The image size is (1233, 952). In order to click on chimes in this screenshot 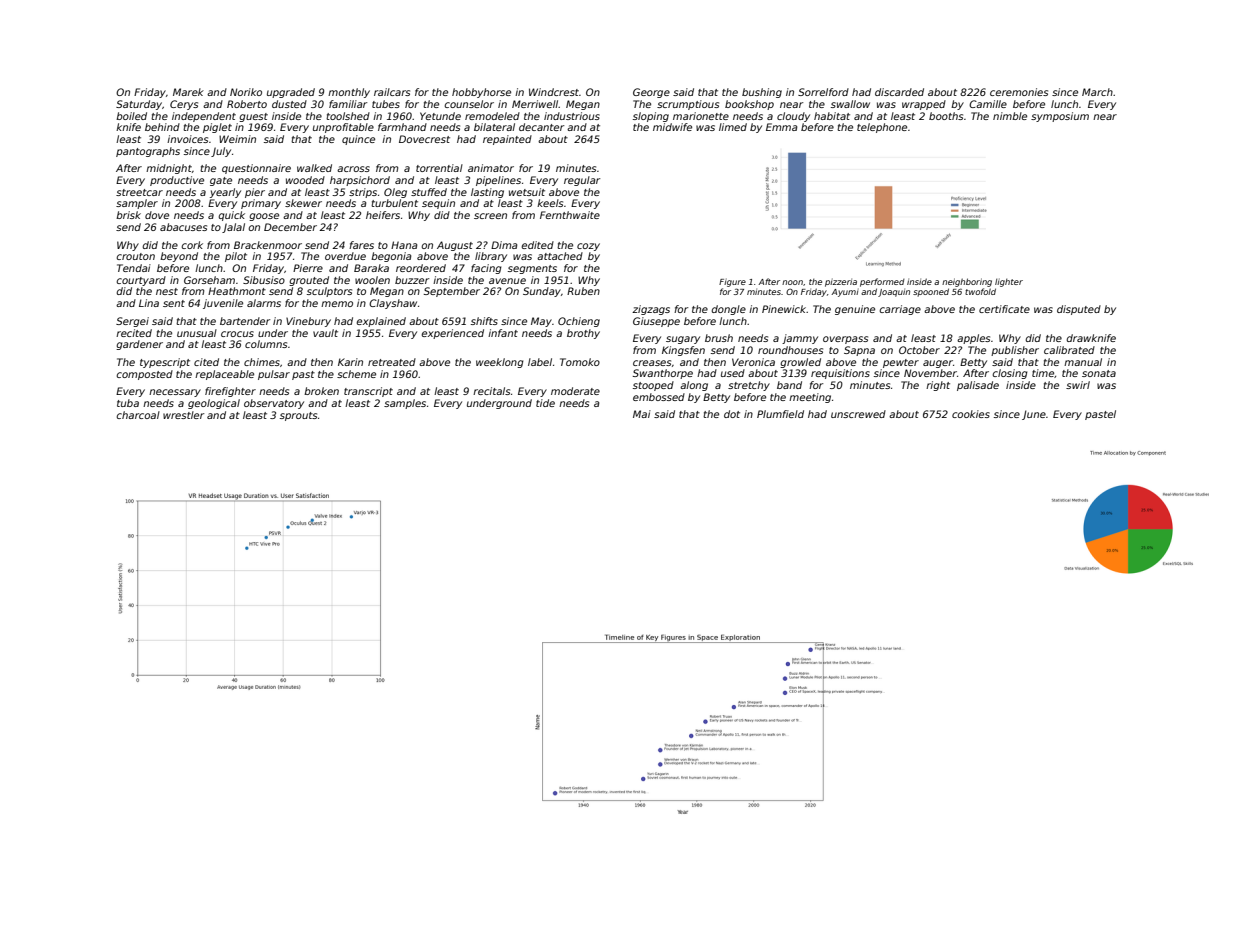, I will do `click(262, 362)`.
